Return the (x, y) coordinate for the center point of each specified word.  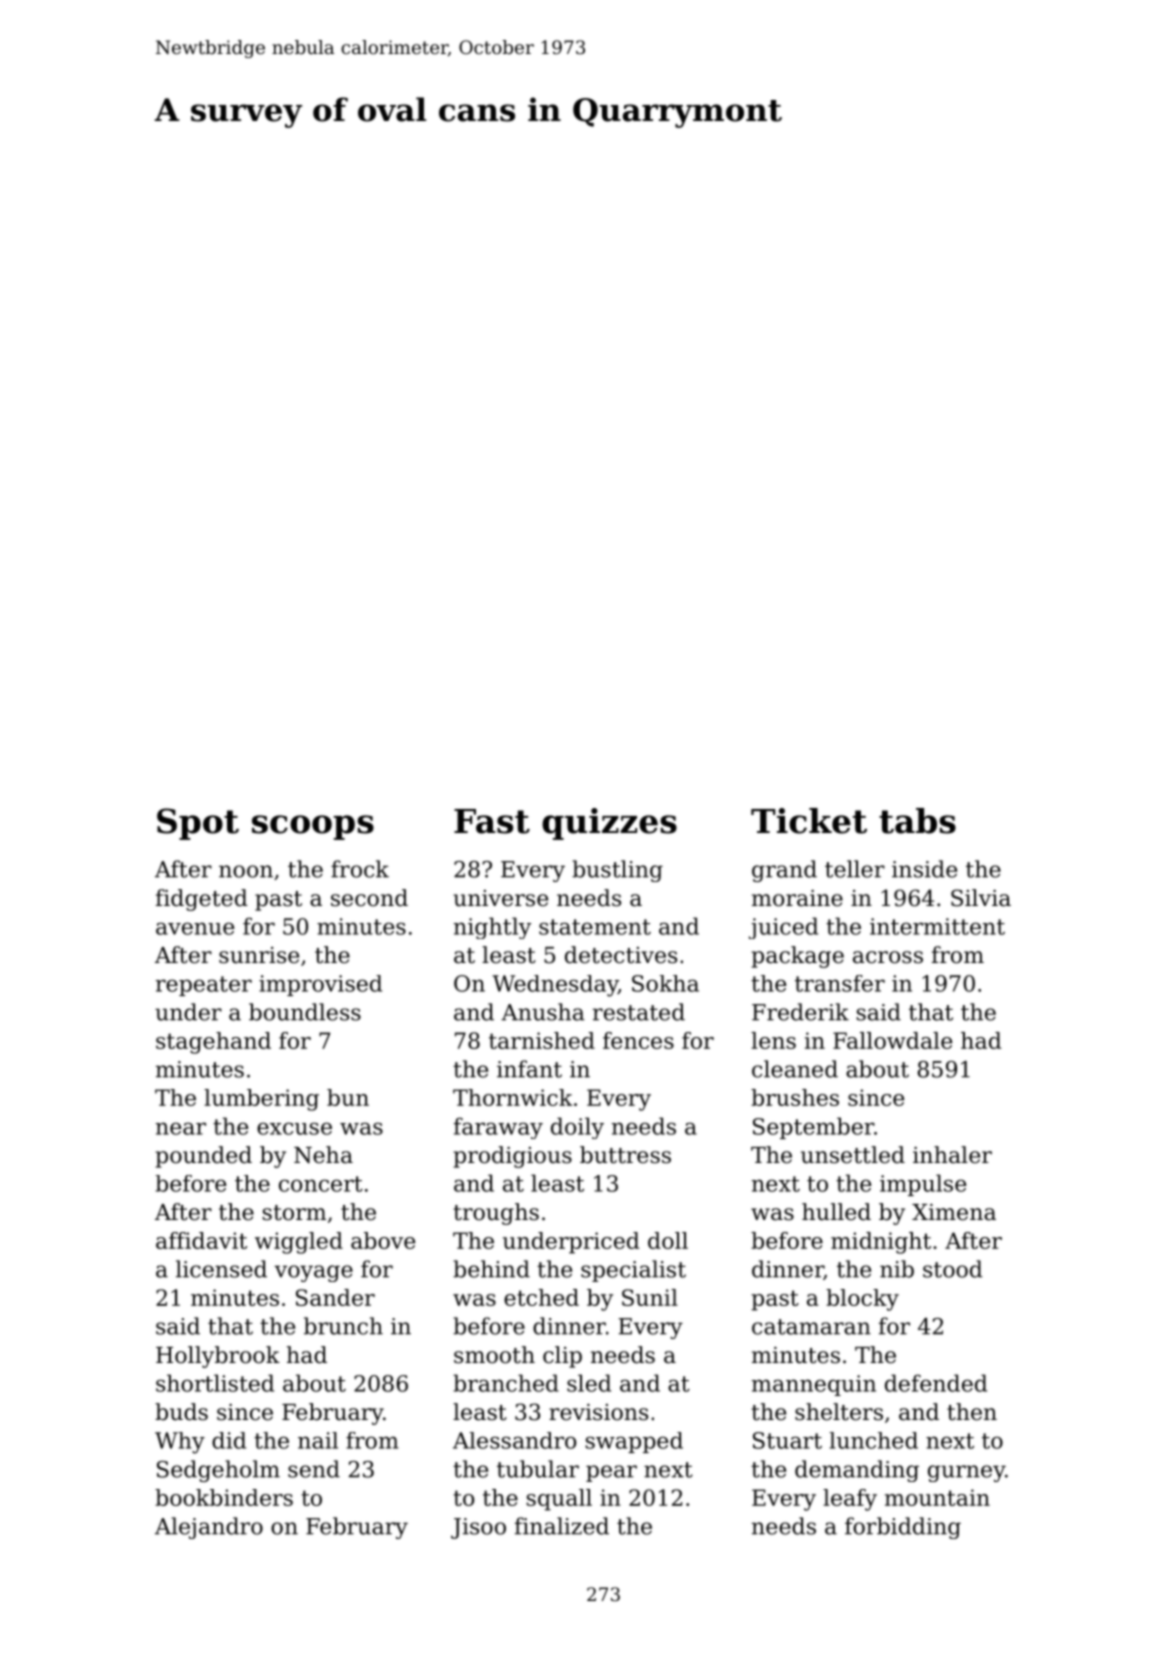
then (972, 1412)
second (369, 898)
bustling (617, 871)
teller (855, 869)
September (813, 1128)
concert (321, 1184)
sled (589, 1383)
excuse (294, 1128)
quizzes (609, 824)
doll (668, 1240)
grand (784, 871)
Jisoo (478, 1528)
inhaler (952, 1155)
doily (577, 1128)
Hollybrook (218, 1357)
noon (246, 871)
